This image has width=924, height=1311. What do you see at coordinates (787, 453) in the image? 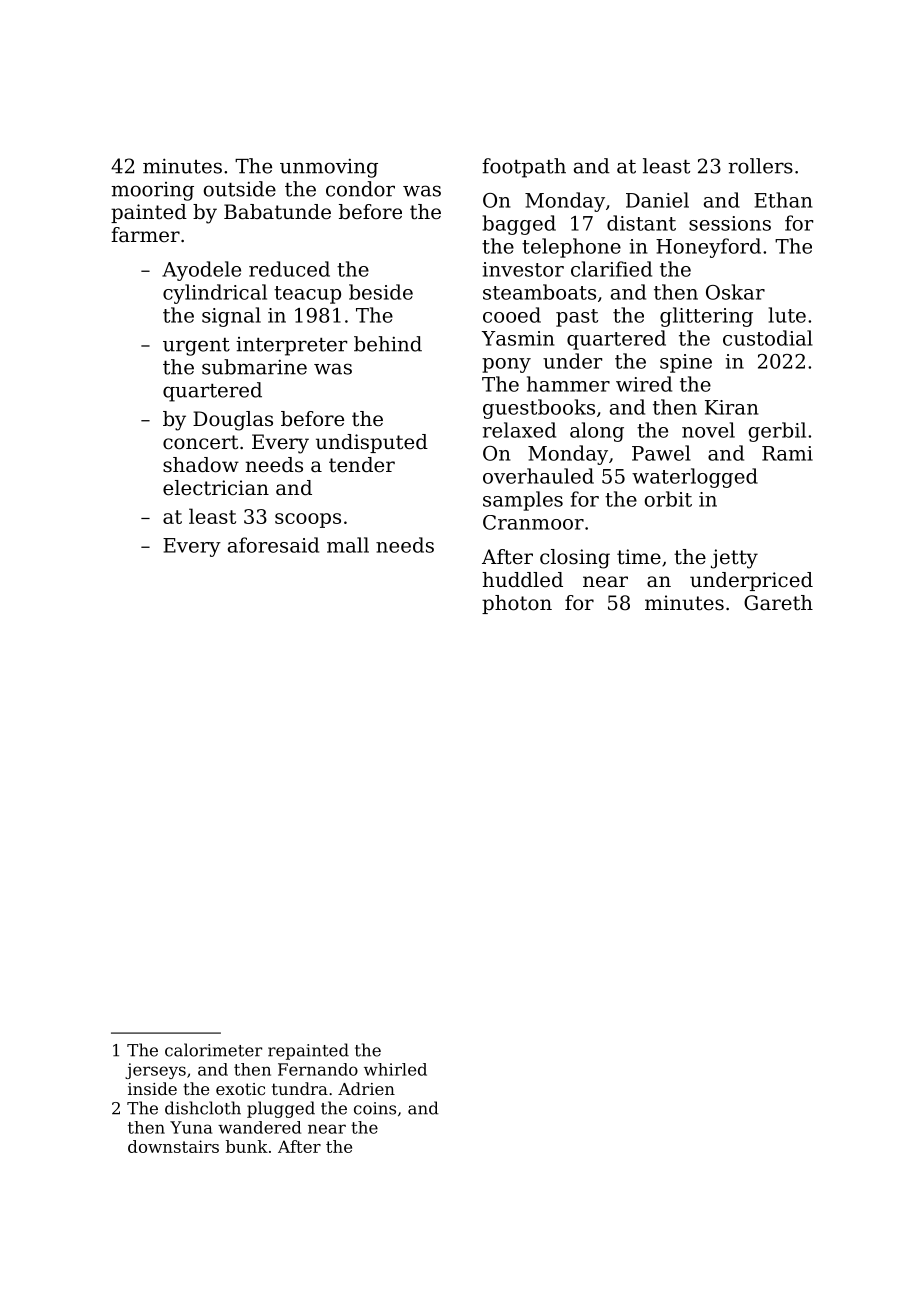
I see `Rami` at bounding box center [787, 453].
